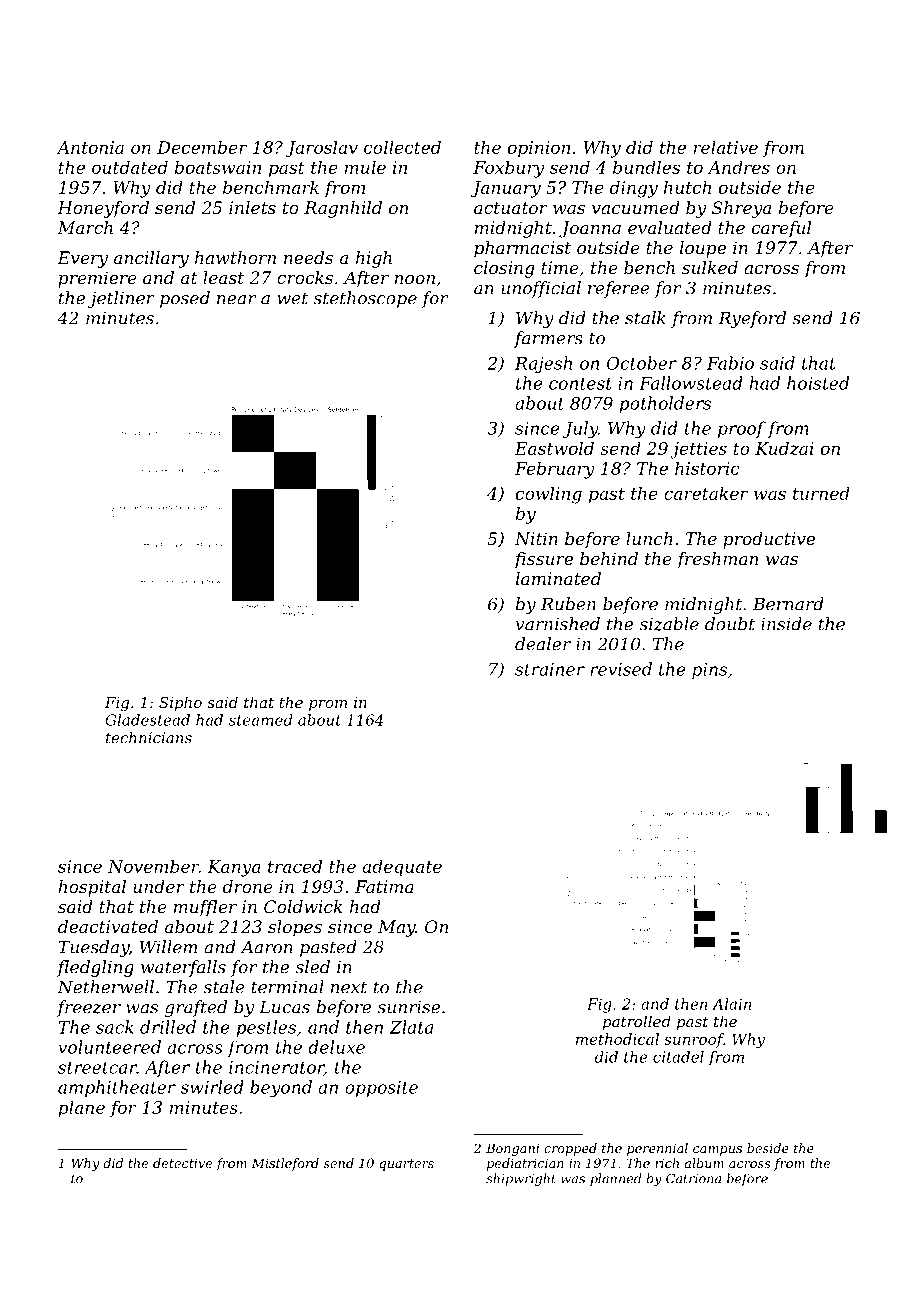 This page has height=1314, width=924. I want to click on Kudzai, so click(784, 448).
